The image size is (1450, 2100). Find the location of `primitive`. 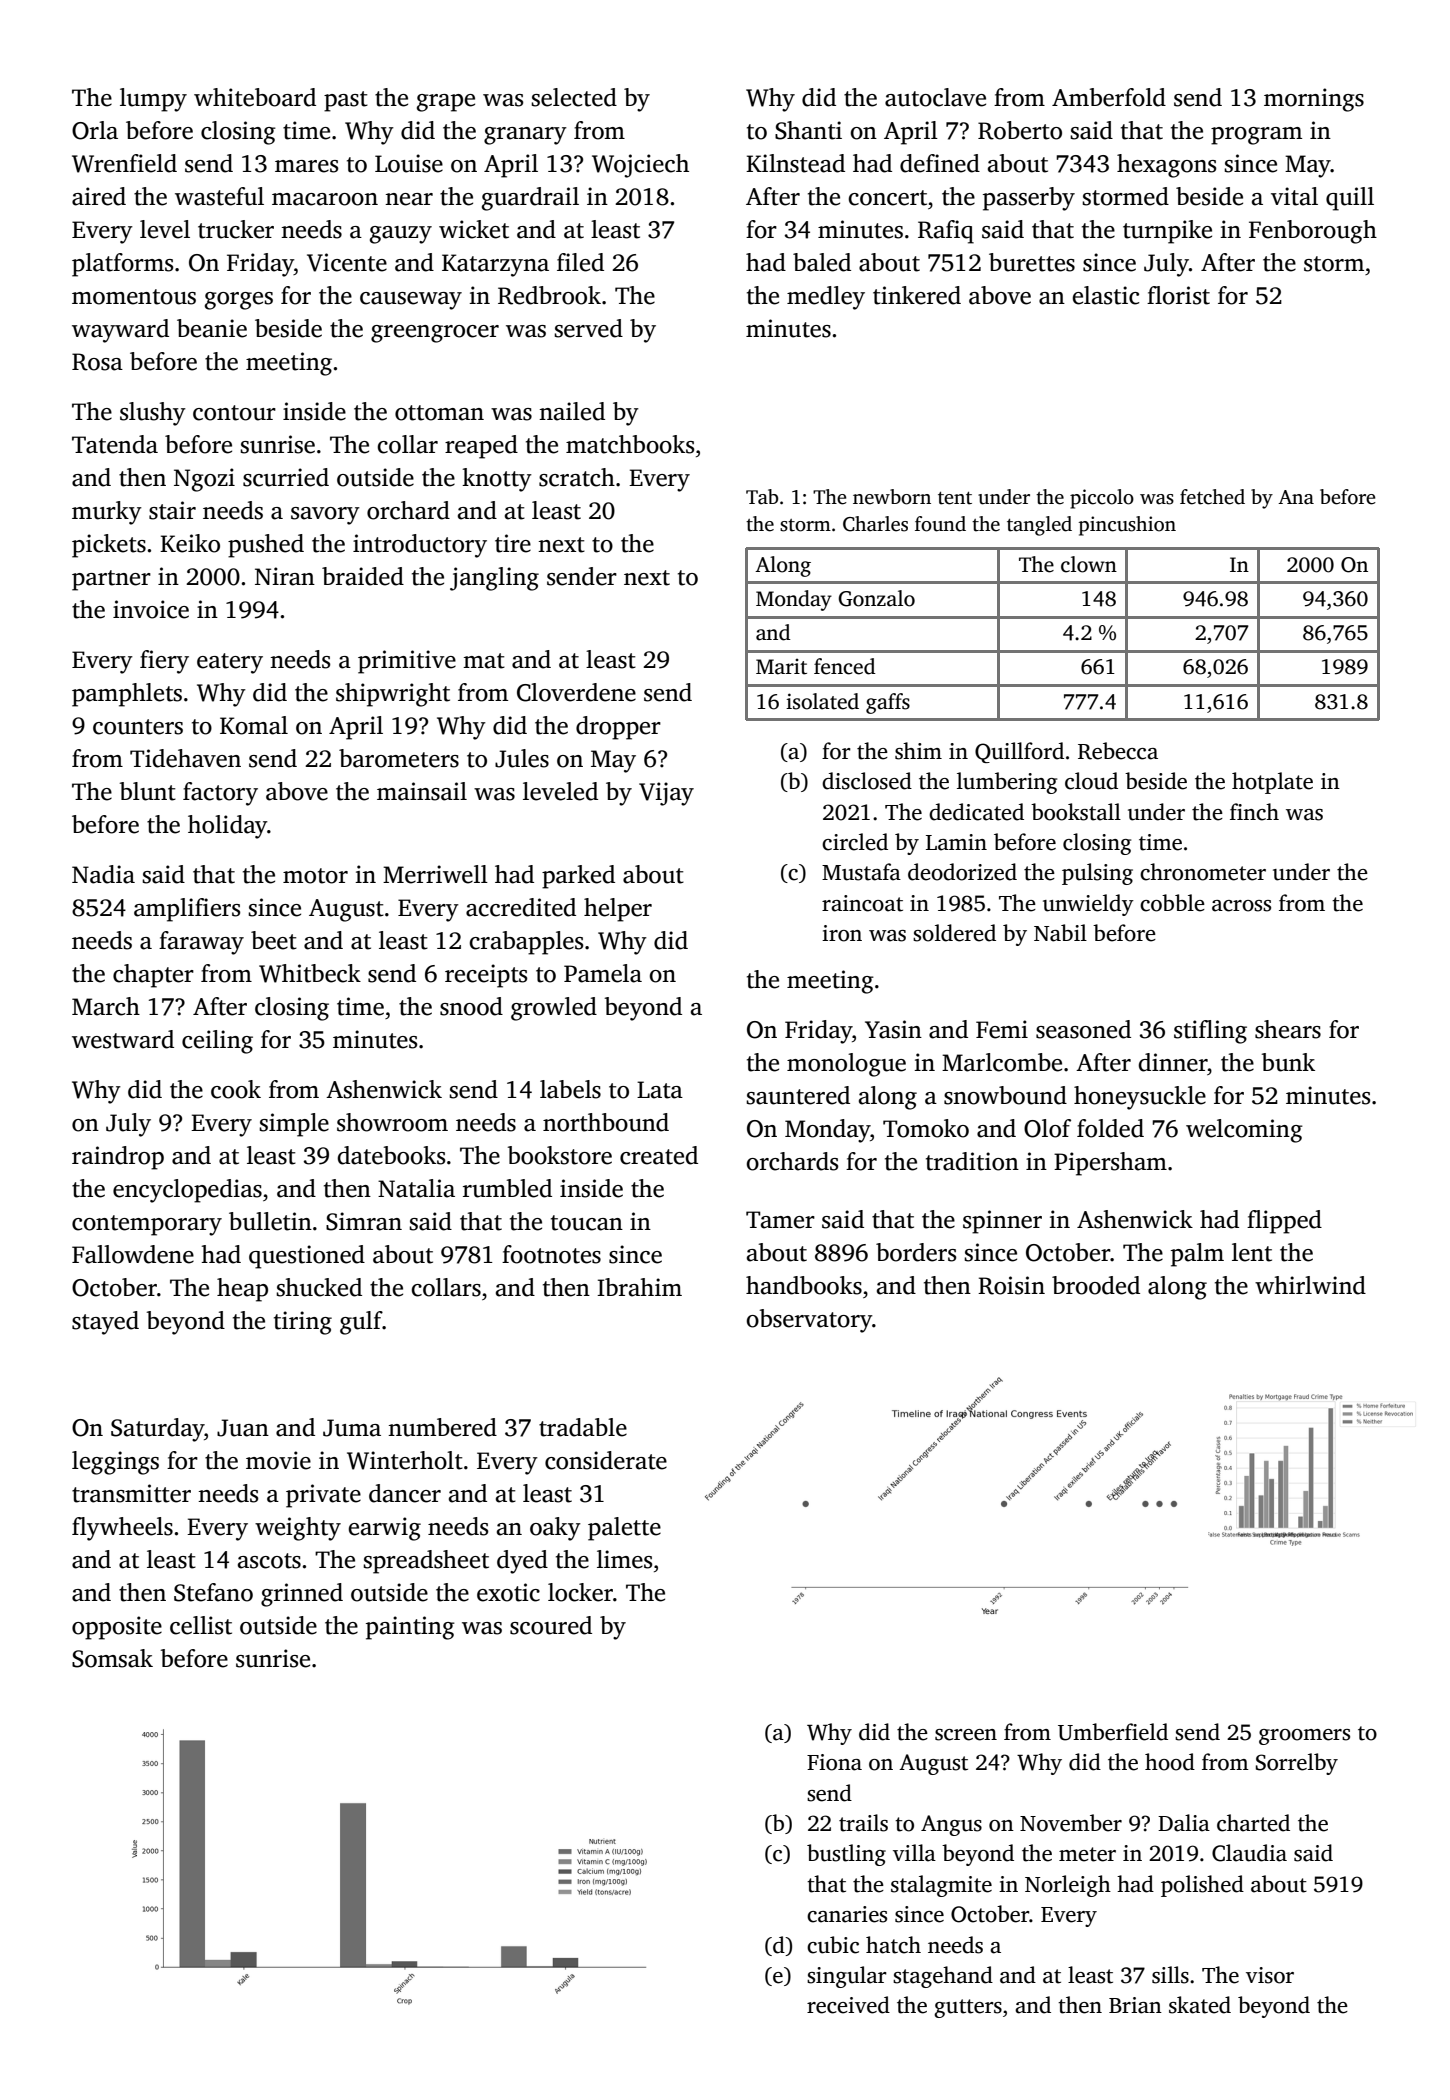

primitive is located at coordinates (407, 662).
